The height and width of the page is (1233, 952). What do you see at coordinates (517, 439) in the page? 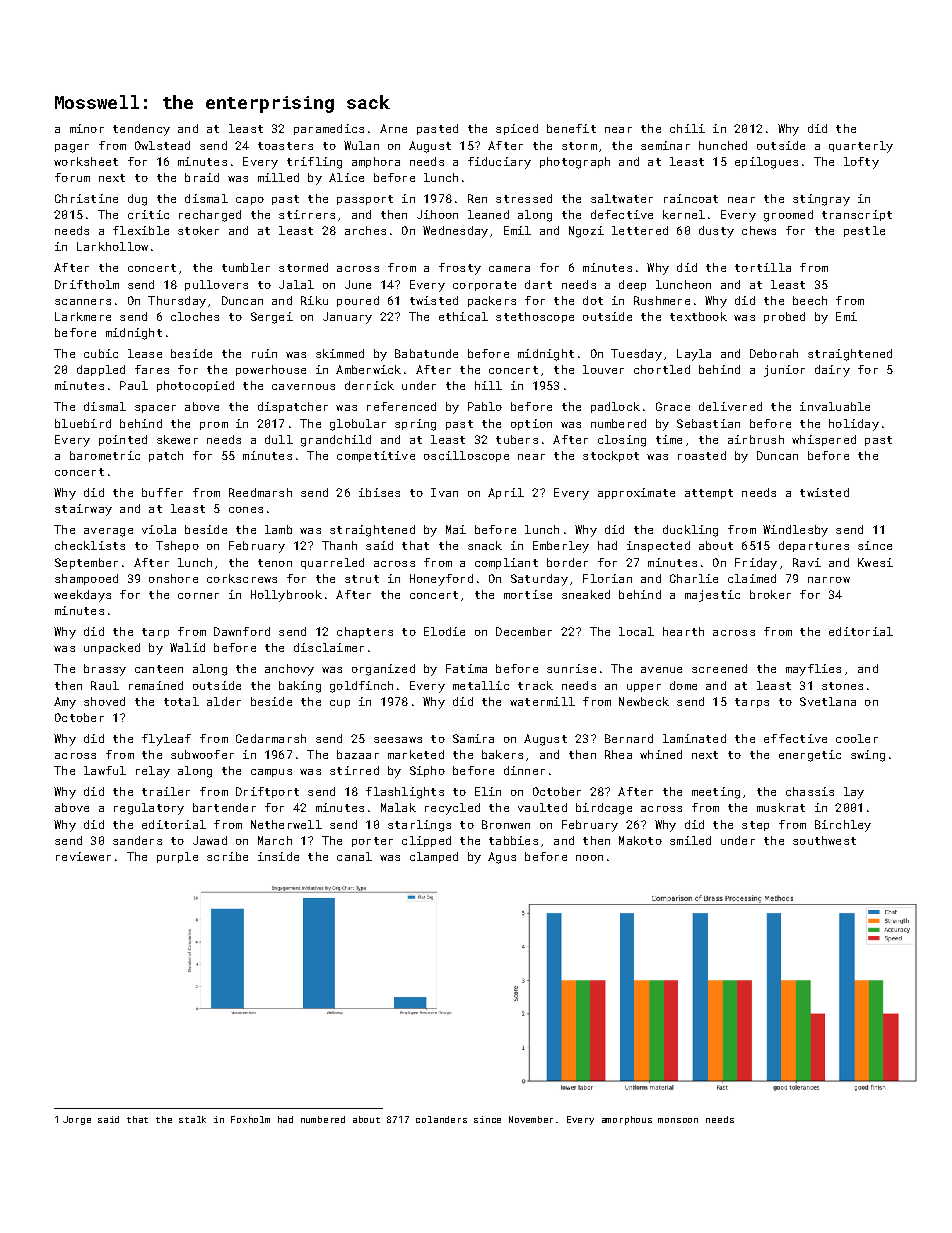
I see `tubers` at bounding box center [517, 439].
